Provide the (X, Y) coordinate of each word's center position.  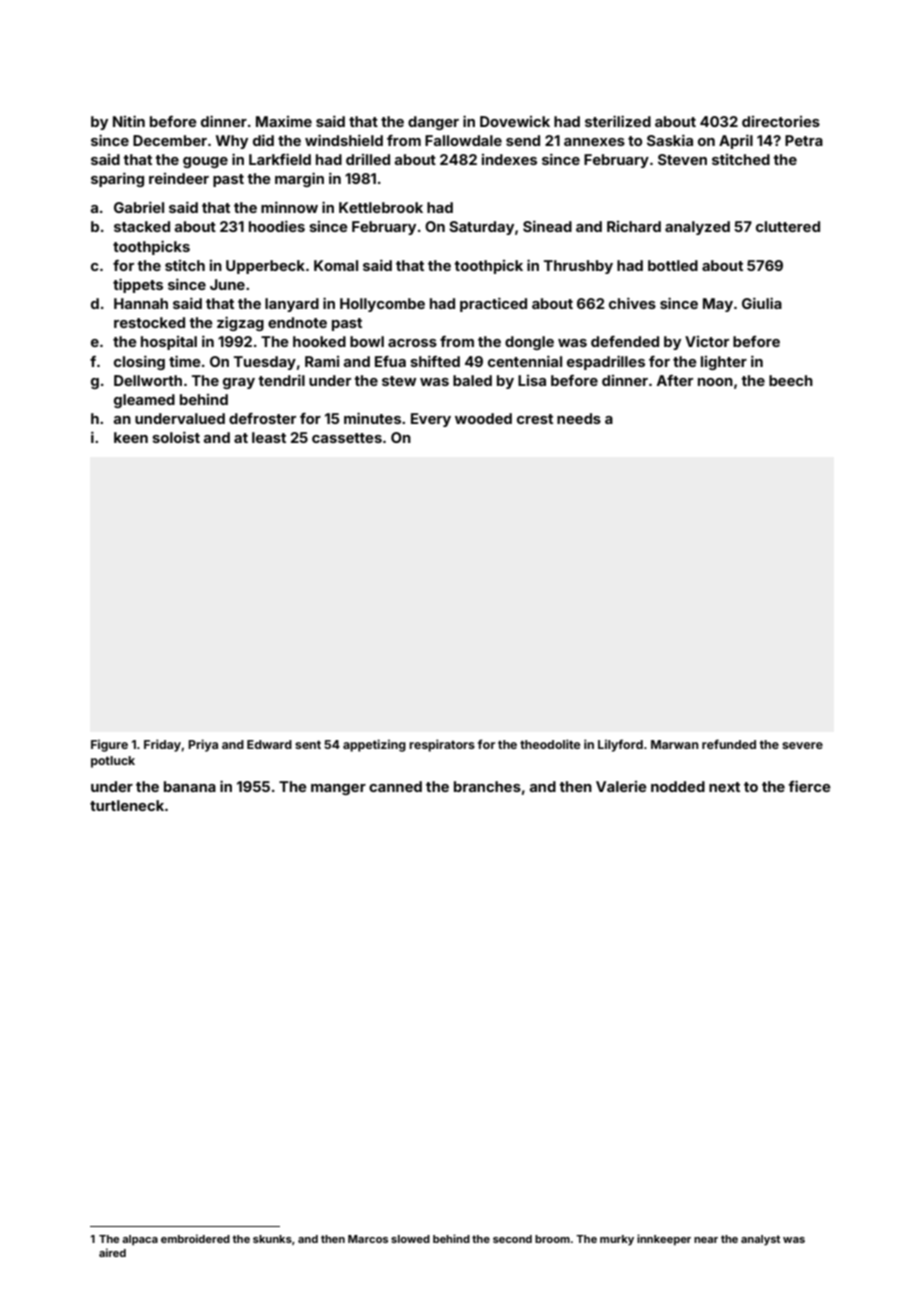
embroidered (195, 1238)
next (724, 787)
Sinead (547, 226)
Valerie (621, 786)
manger (338, 789)
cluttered (788, 226)
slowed (410, 1239)
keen (131, 437)
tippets (138, 285)
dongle (529, 343)
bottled (673, 265)
